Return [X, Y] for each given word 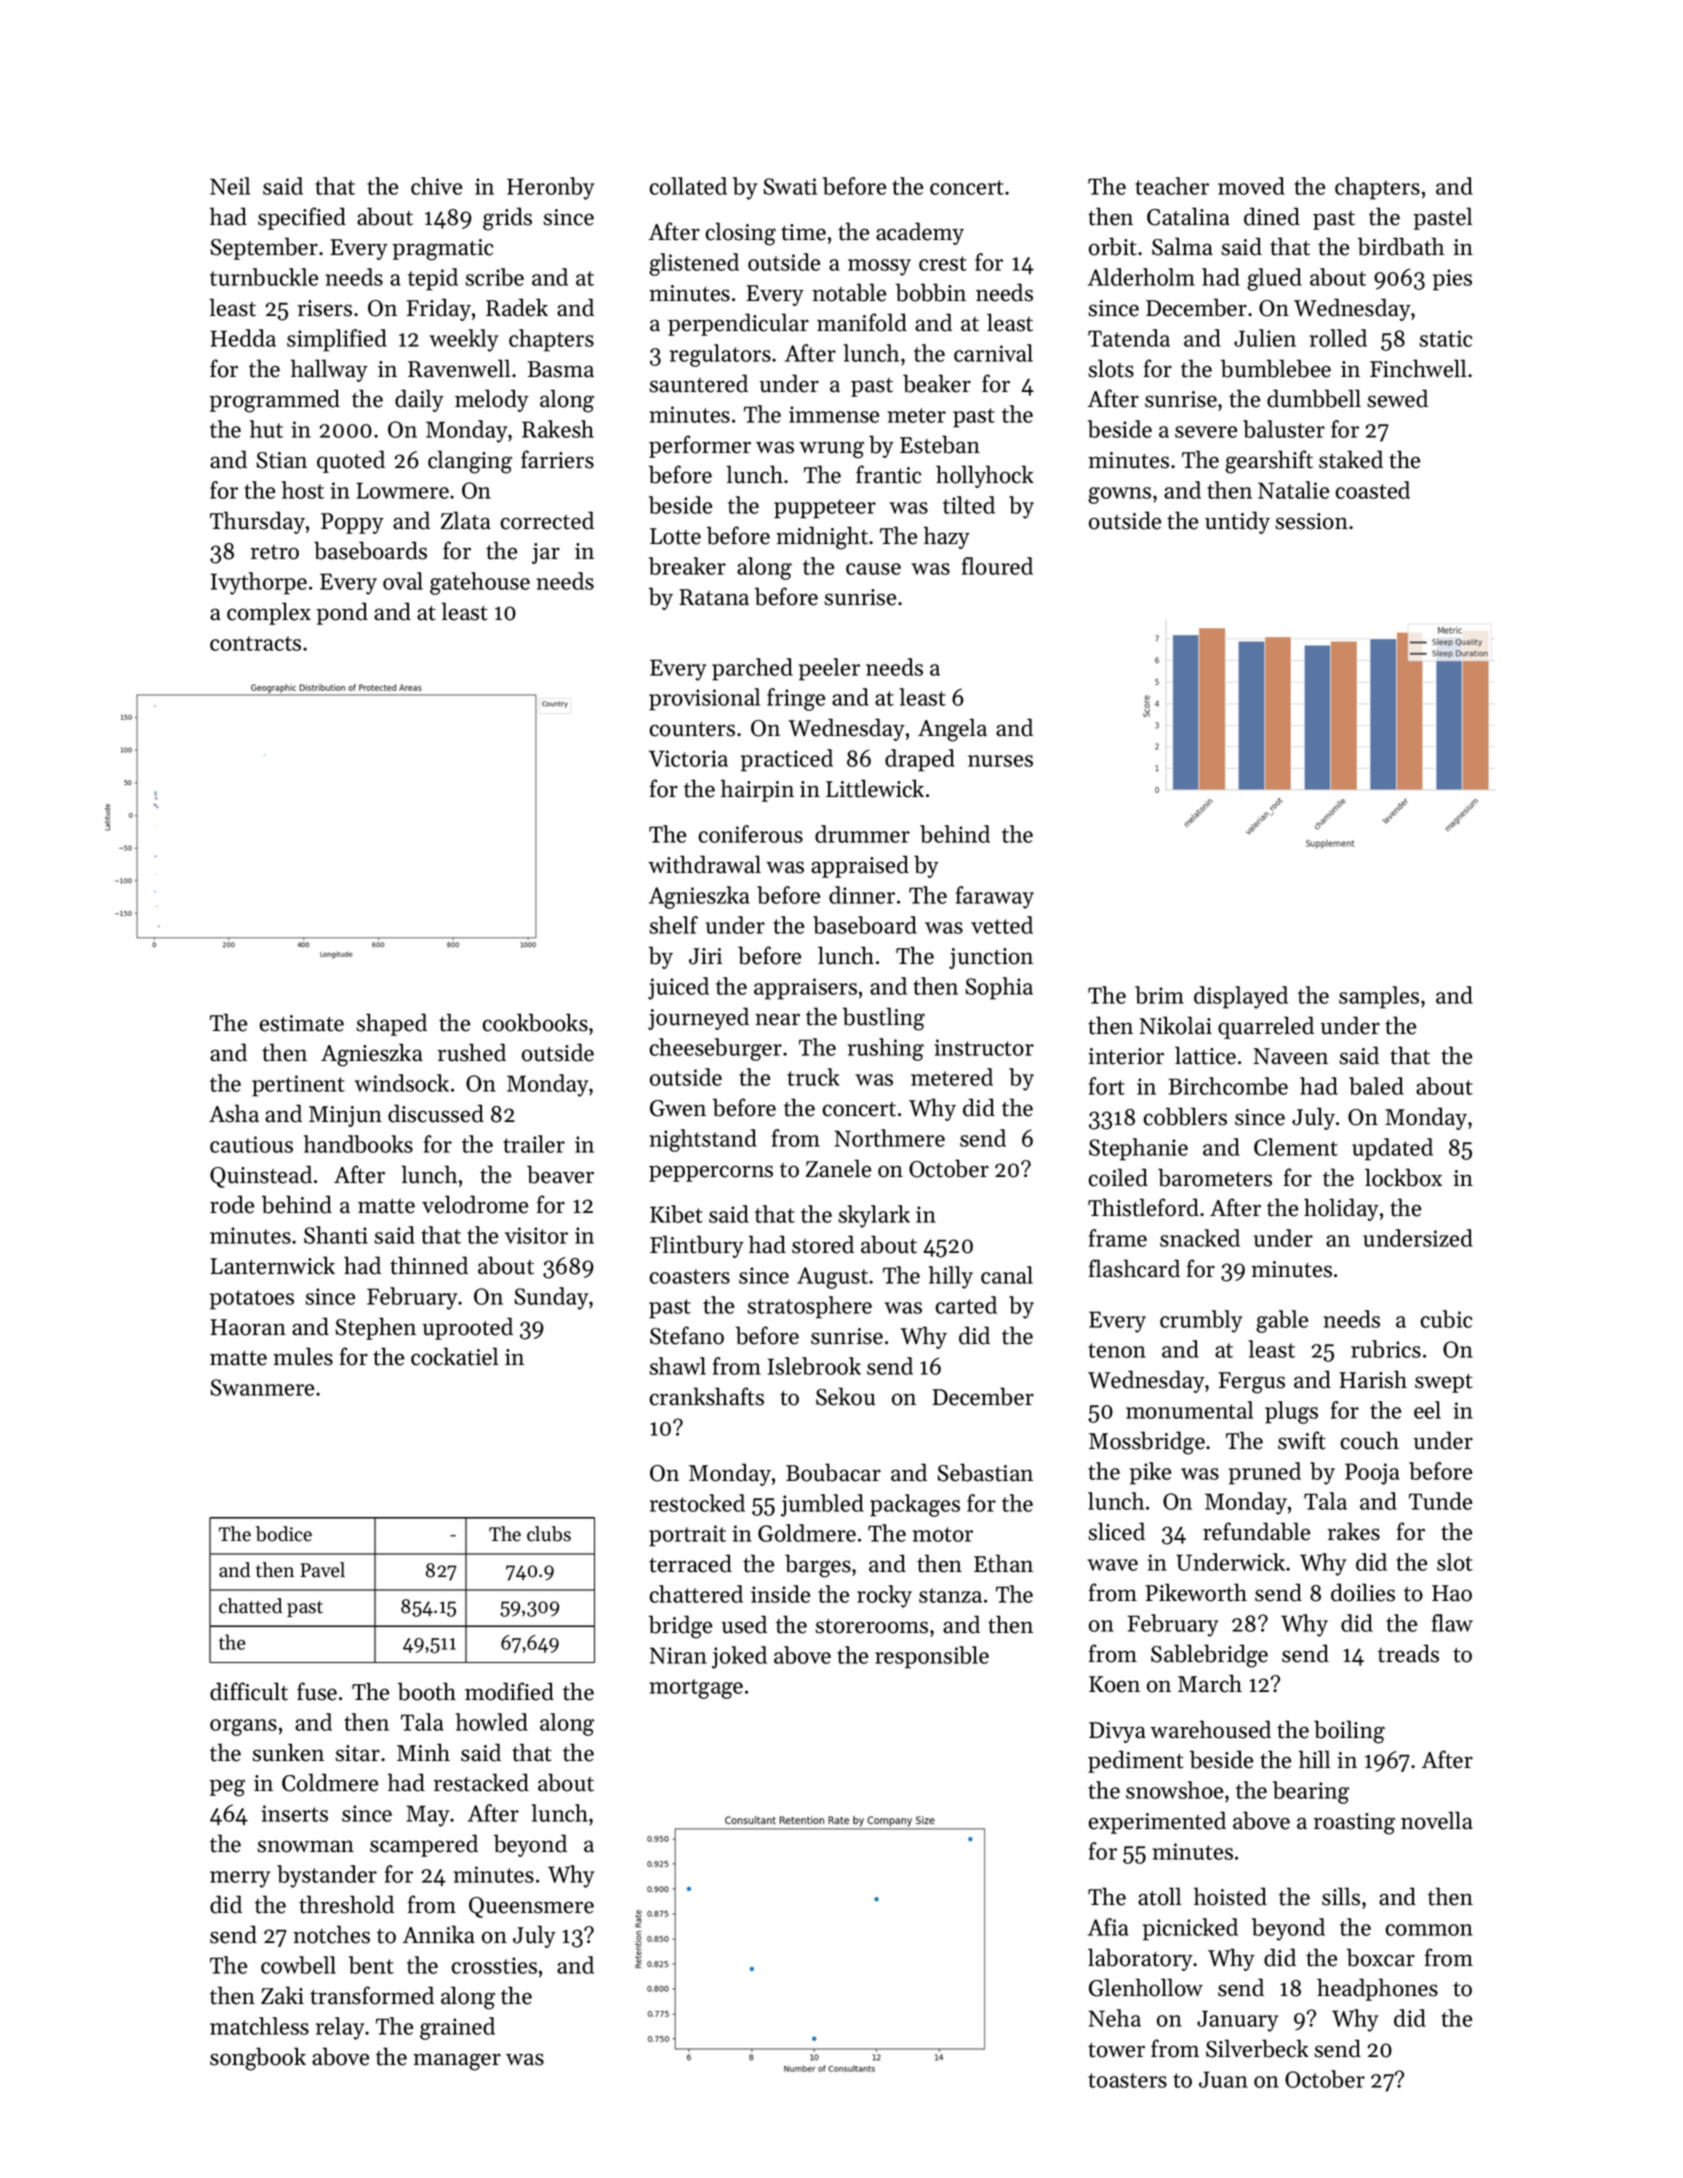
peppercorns [711, 1173]
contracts [255, 643]
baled [1376, 1086]
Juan [1223, 2079]
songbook [258, 2059]
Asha [234, 1113]
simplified [337, 340]
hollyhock [985, 476]
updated [1392, 1149]
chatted [250, 1606]
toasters [1127, 2080]
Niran [678, 1655]
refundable [1256, 1531]
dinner [862, 895]
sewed [1397, 398]
